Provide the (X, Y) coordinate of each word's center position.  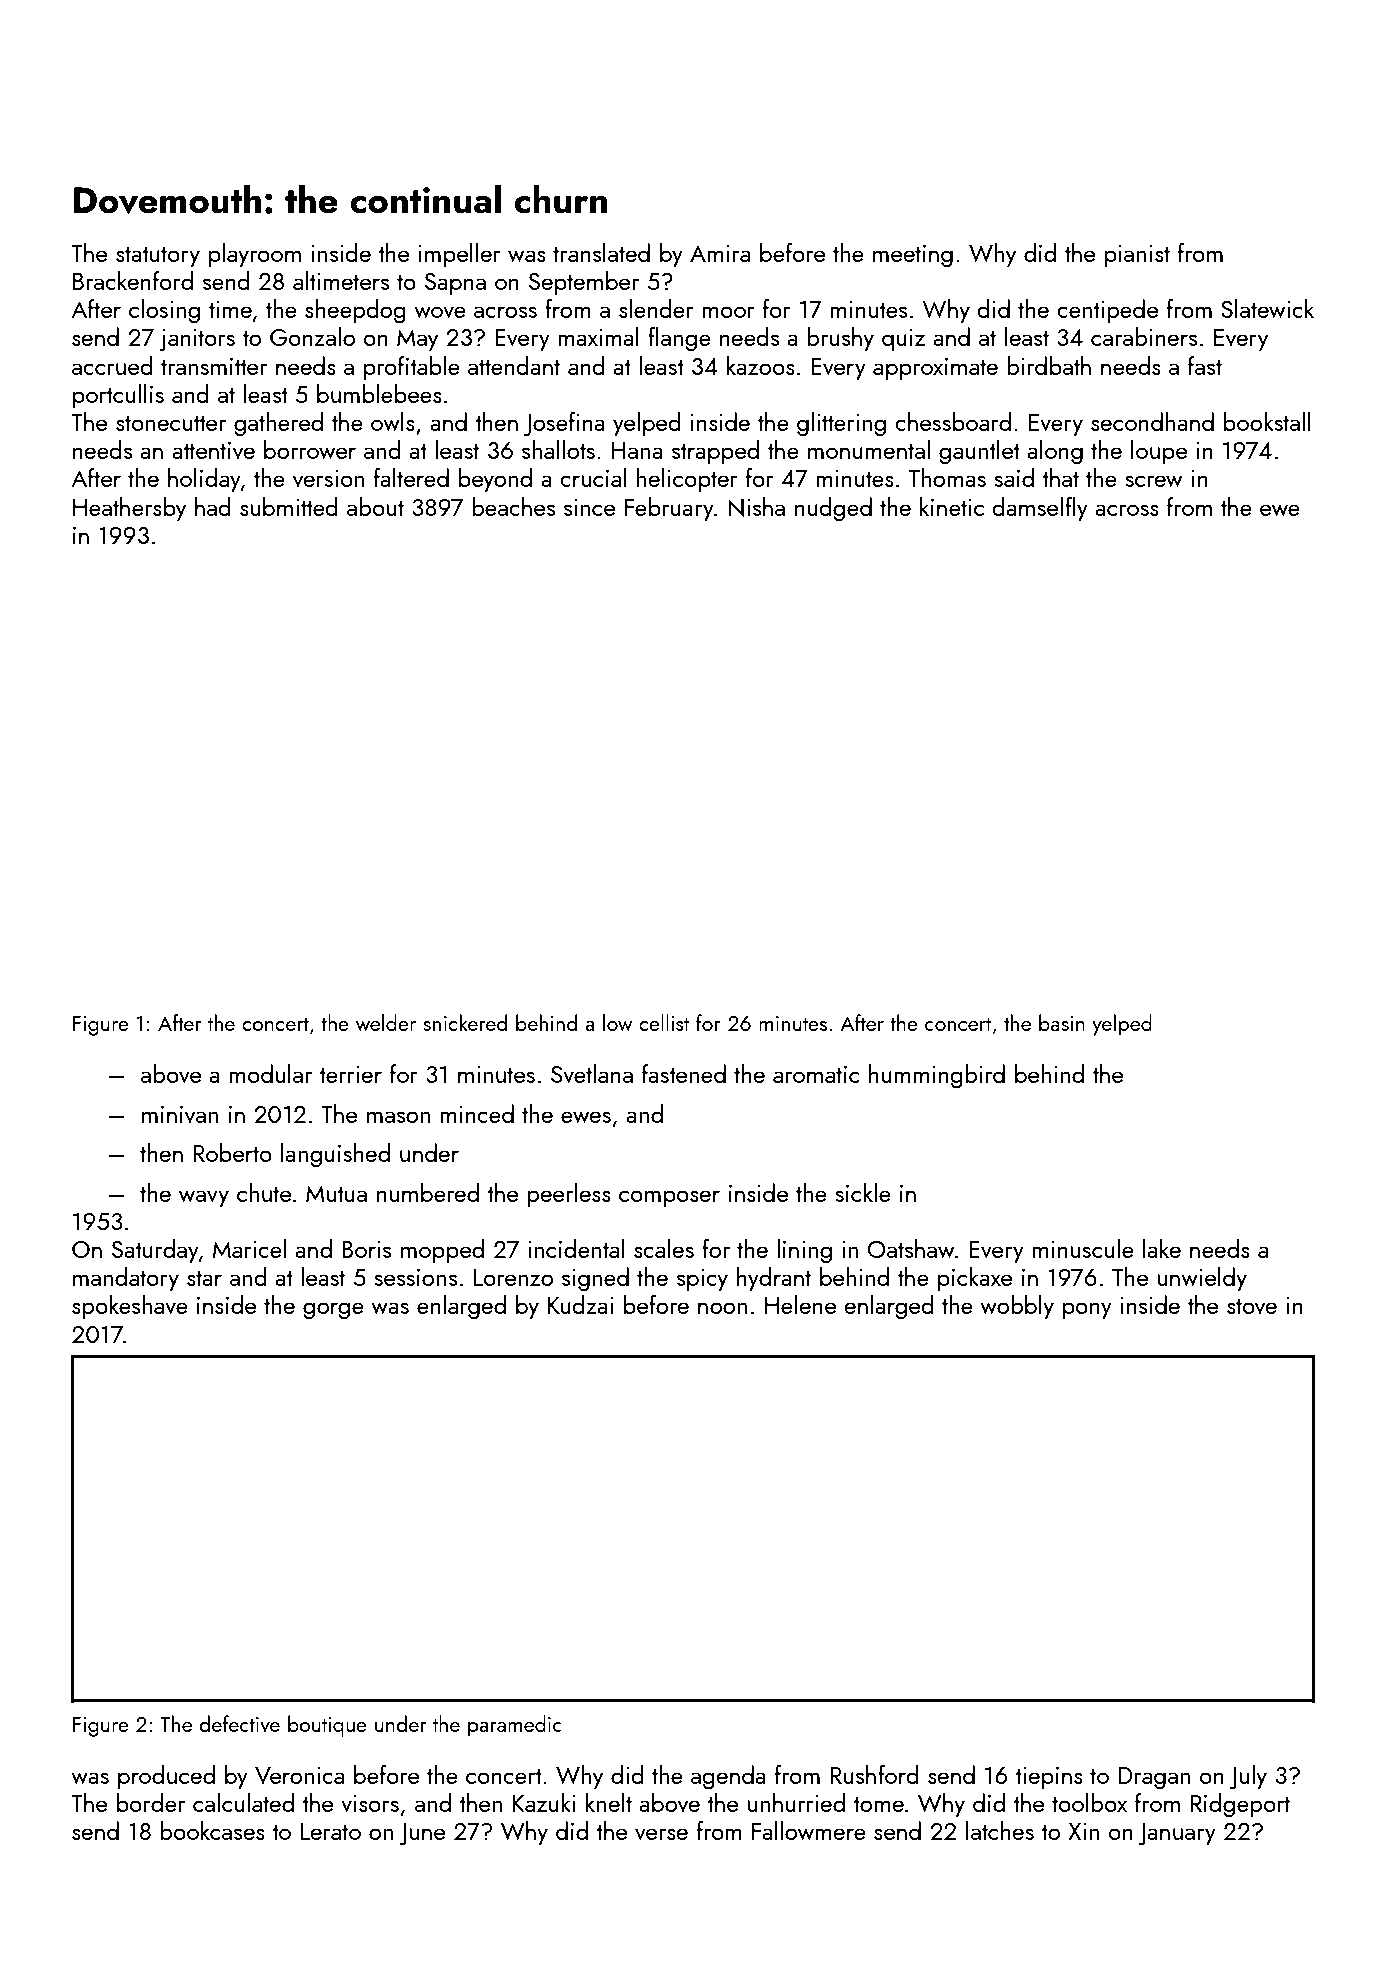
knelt (609, 1802)
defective (239, 1723)
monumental (869, 449)
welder (386, 1022)
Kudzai (580, 1304)
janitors (197, 340)
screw (1153, 481)
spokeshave (130, 1307)
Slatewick (1267, 308)
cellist (664, 1022)
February (669, 509)
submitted (289, 506)
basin (1062, 1022)
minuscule (1083, 1248)
